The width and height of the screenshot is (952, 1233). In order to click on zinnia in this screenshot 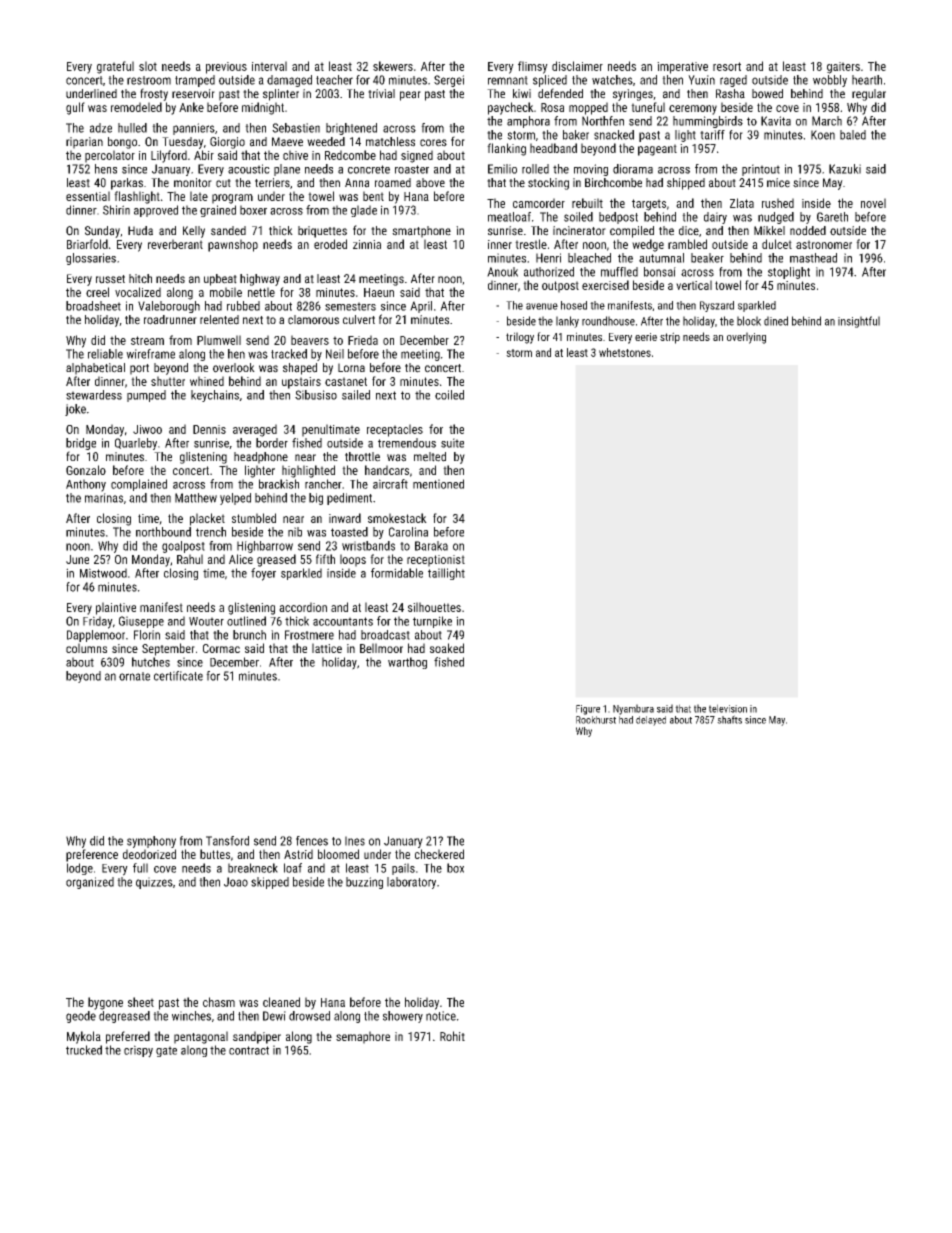, I will do `click(367, 244)`.
